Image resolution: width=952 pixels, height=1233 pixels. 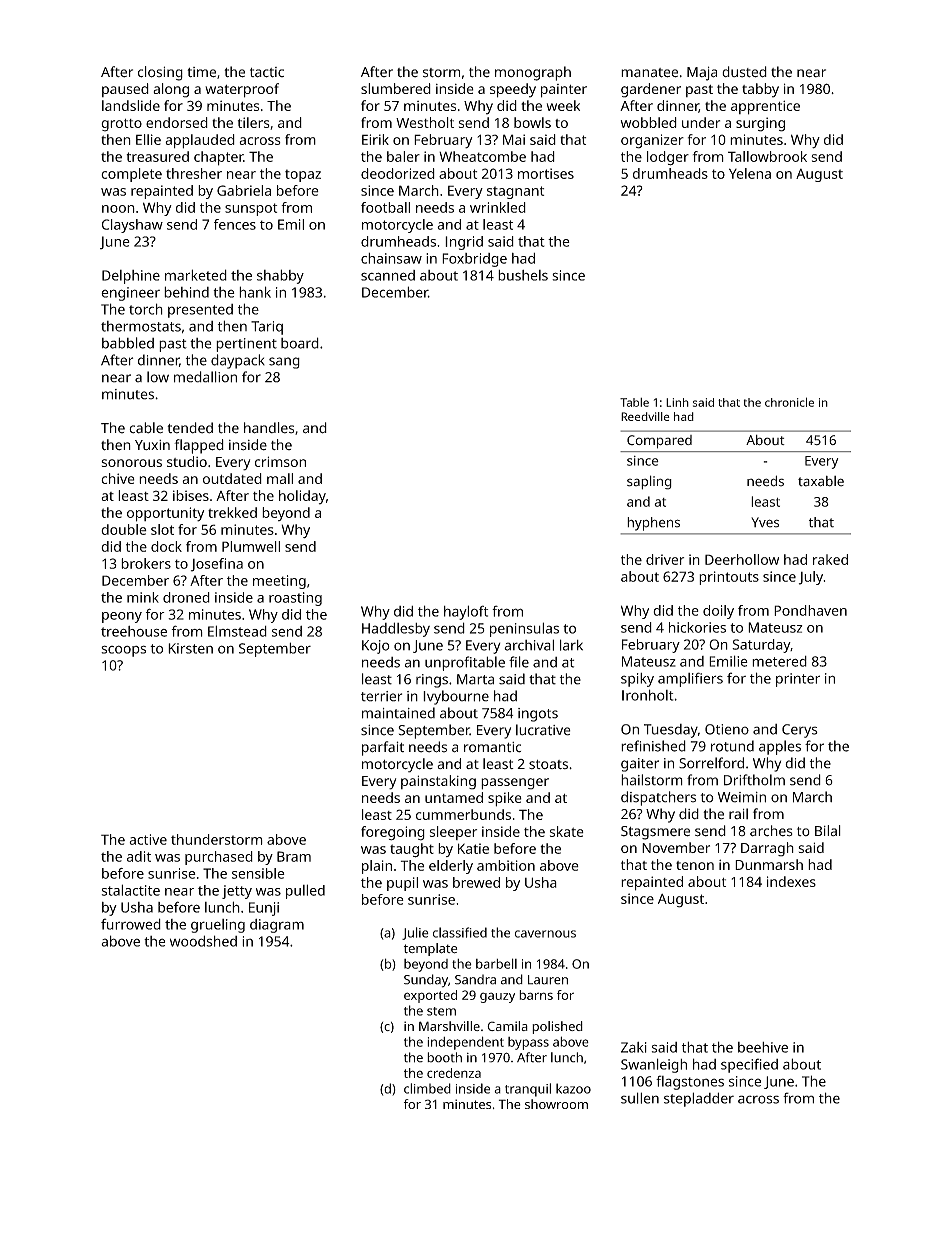 I want to click on paused, so click(x=125, y=90).
